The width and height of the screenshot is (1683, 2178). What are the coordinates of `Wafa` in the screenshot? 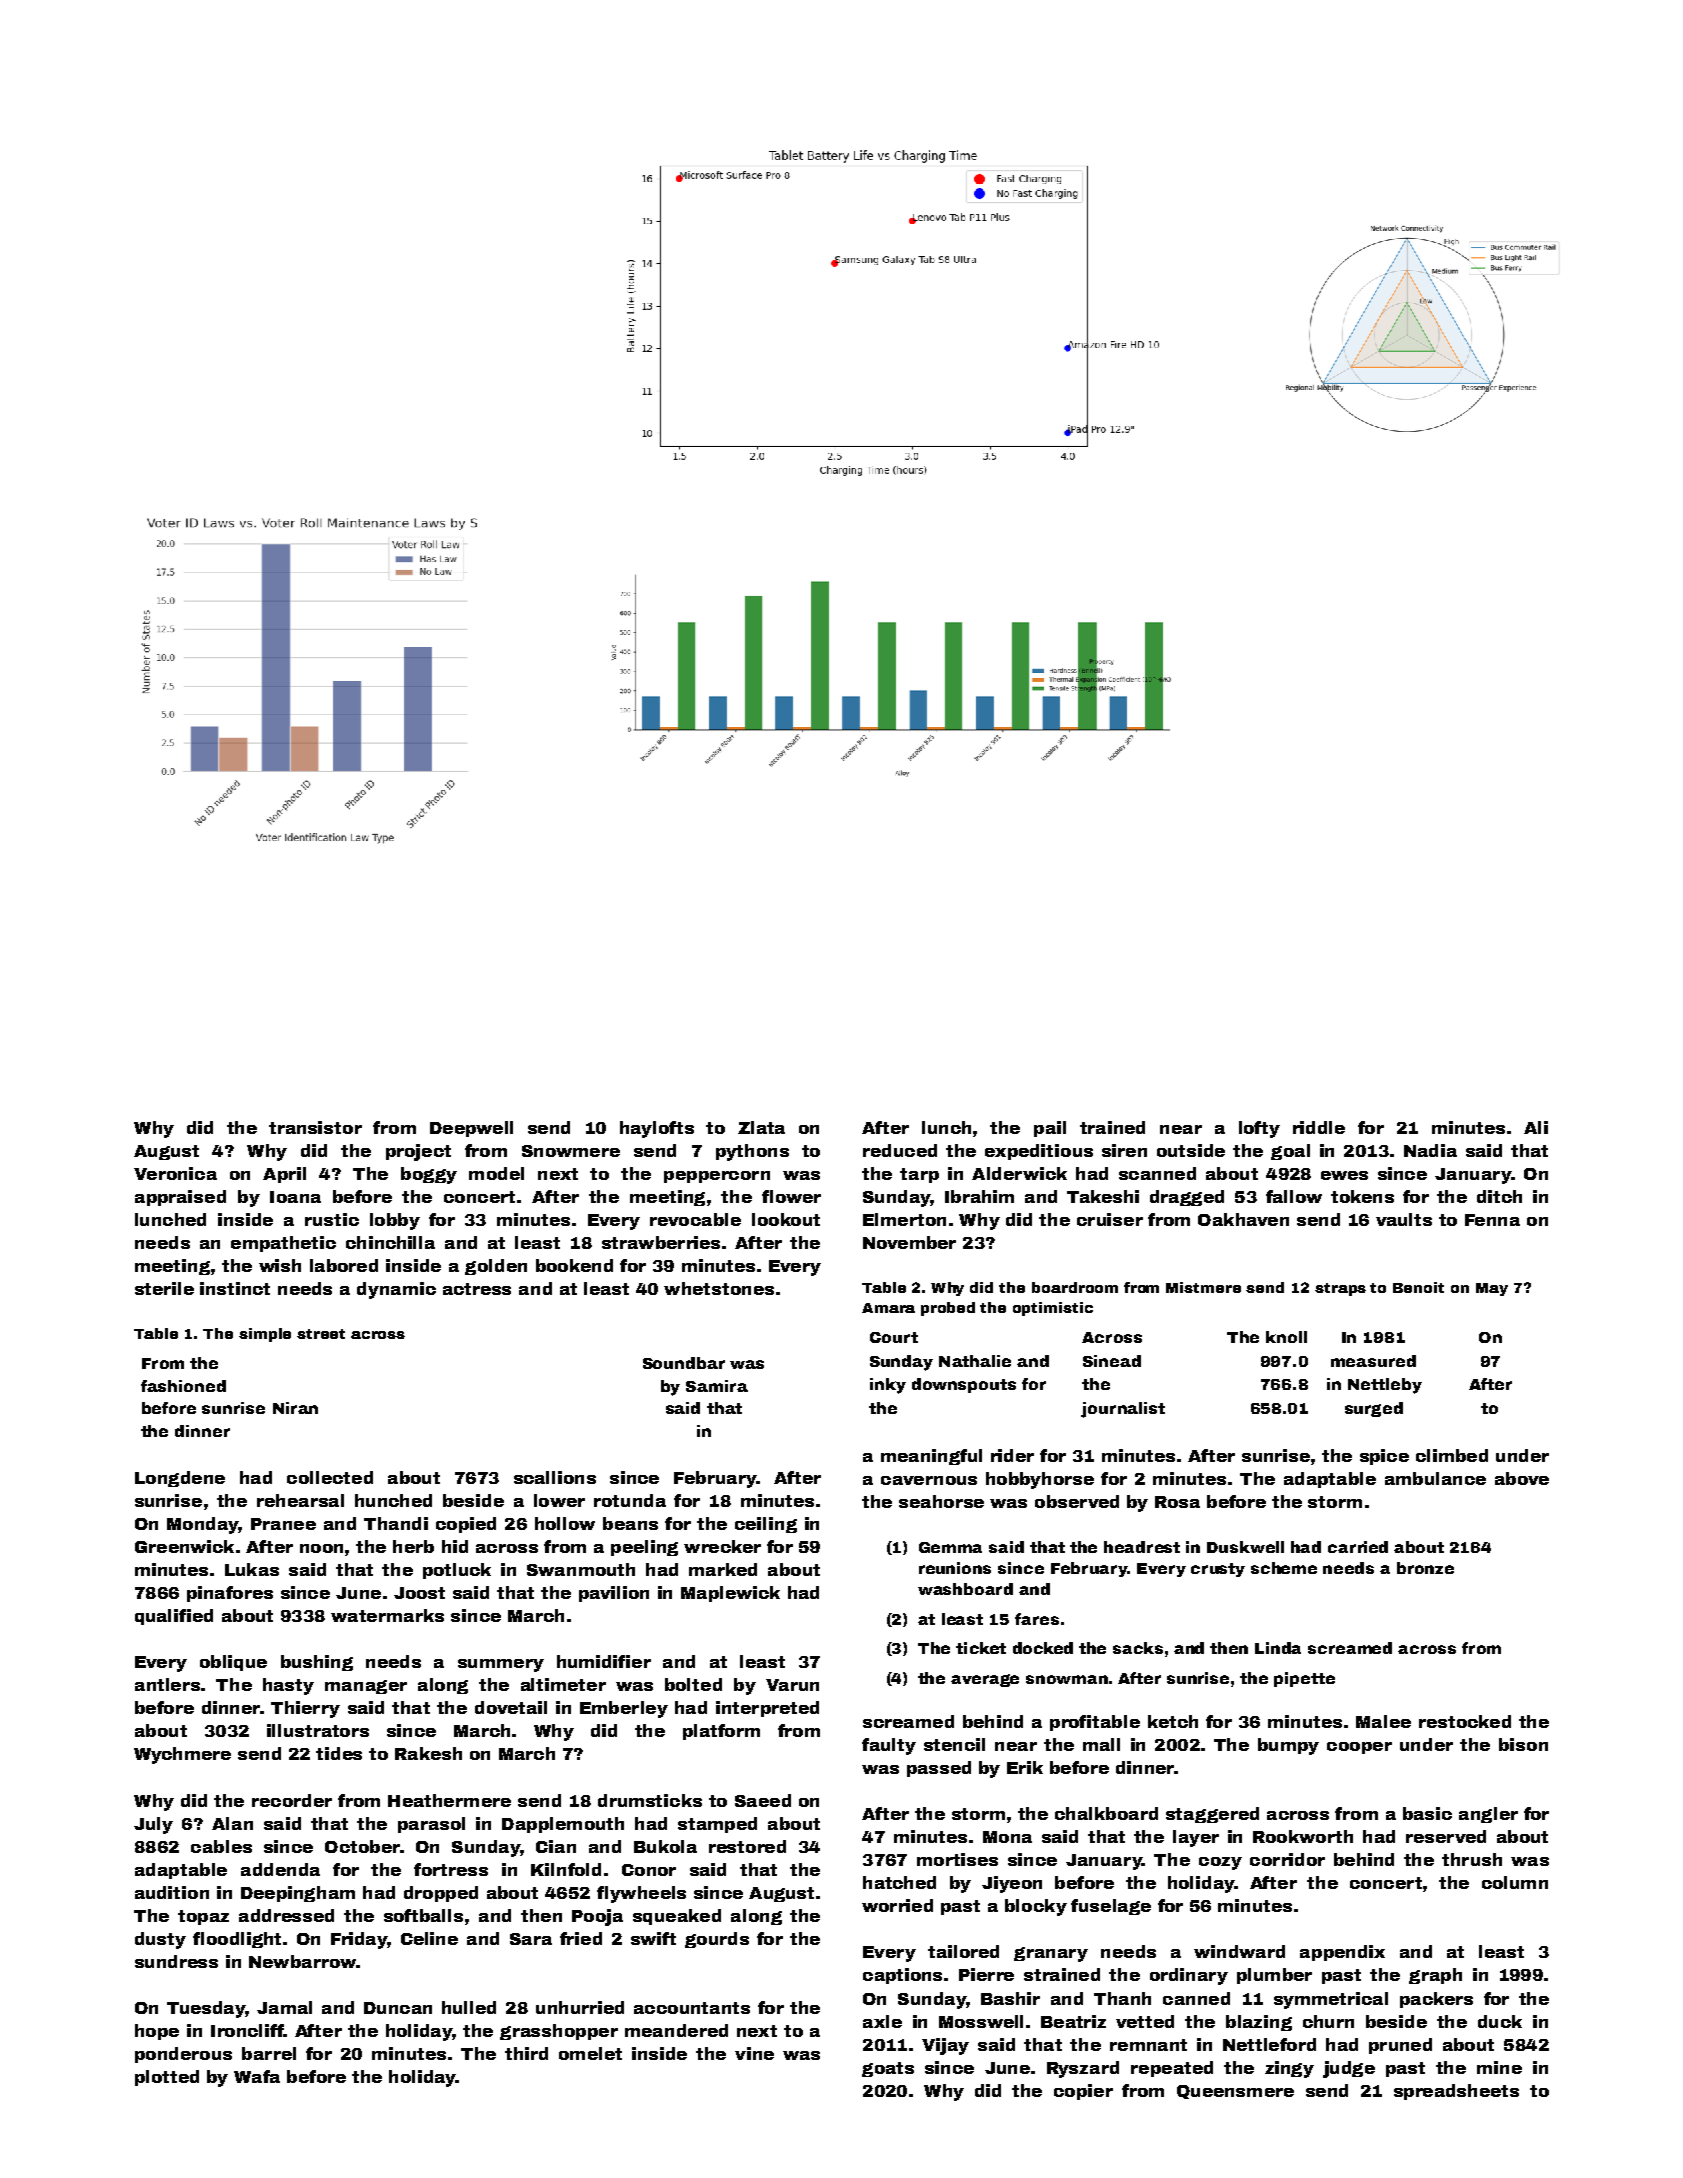 It's located at (257, 2076).
